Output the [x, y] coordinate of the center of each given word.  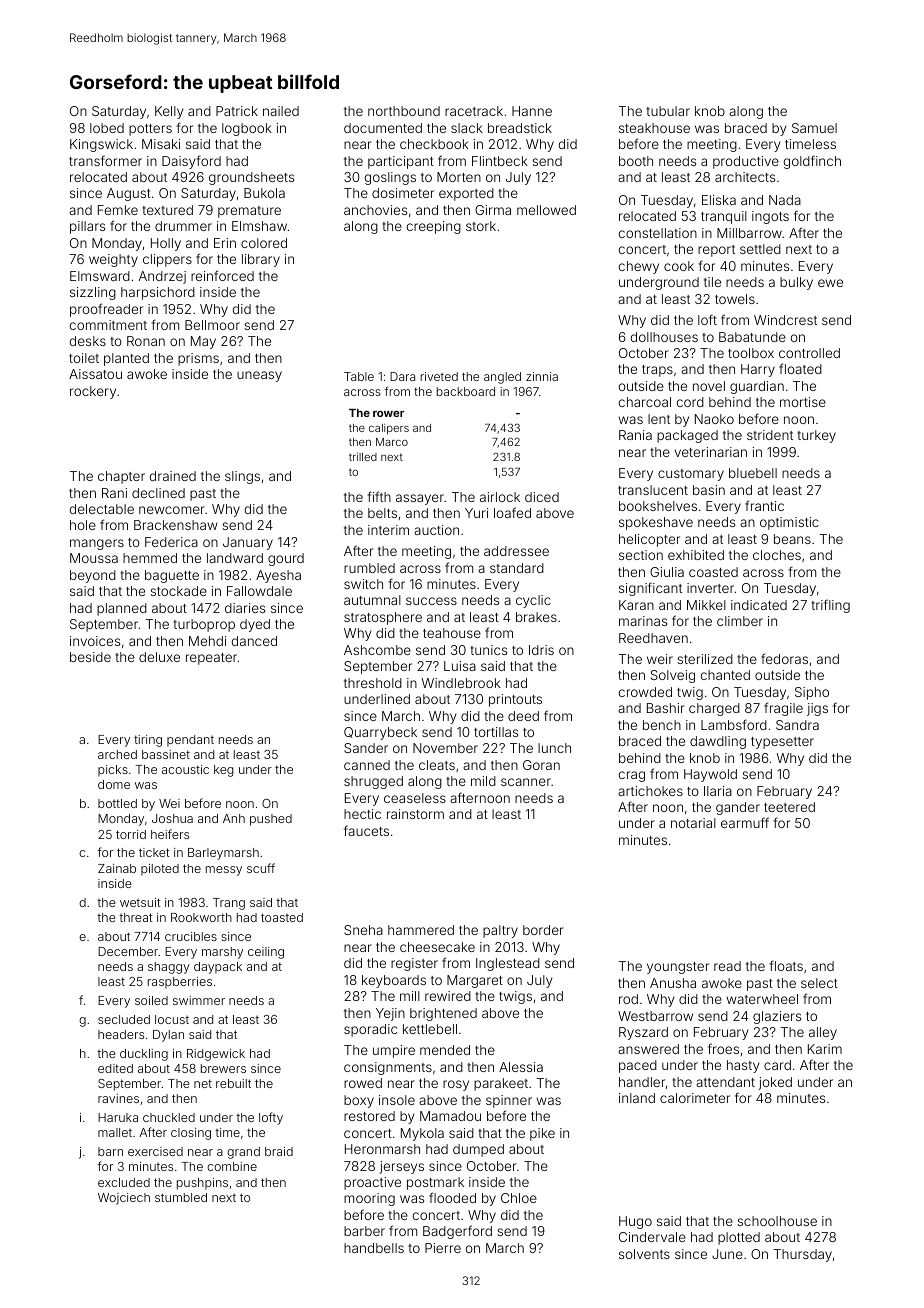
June [727, 1254]
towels [735, 299]
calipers [389, 429]
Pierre [443, 1248]
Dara [402, 376]
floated [800, 368]
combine [232, 1166]
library [261, 260]
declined [158, 493]
